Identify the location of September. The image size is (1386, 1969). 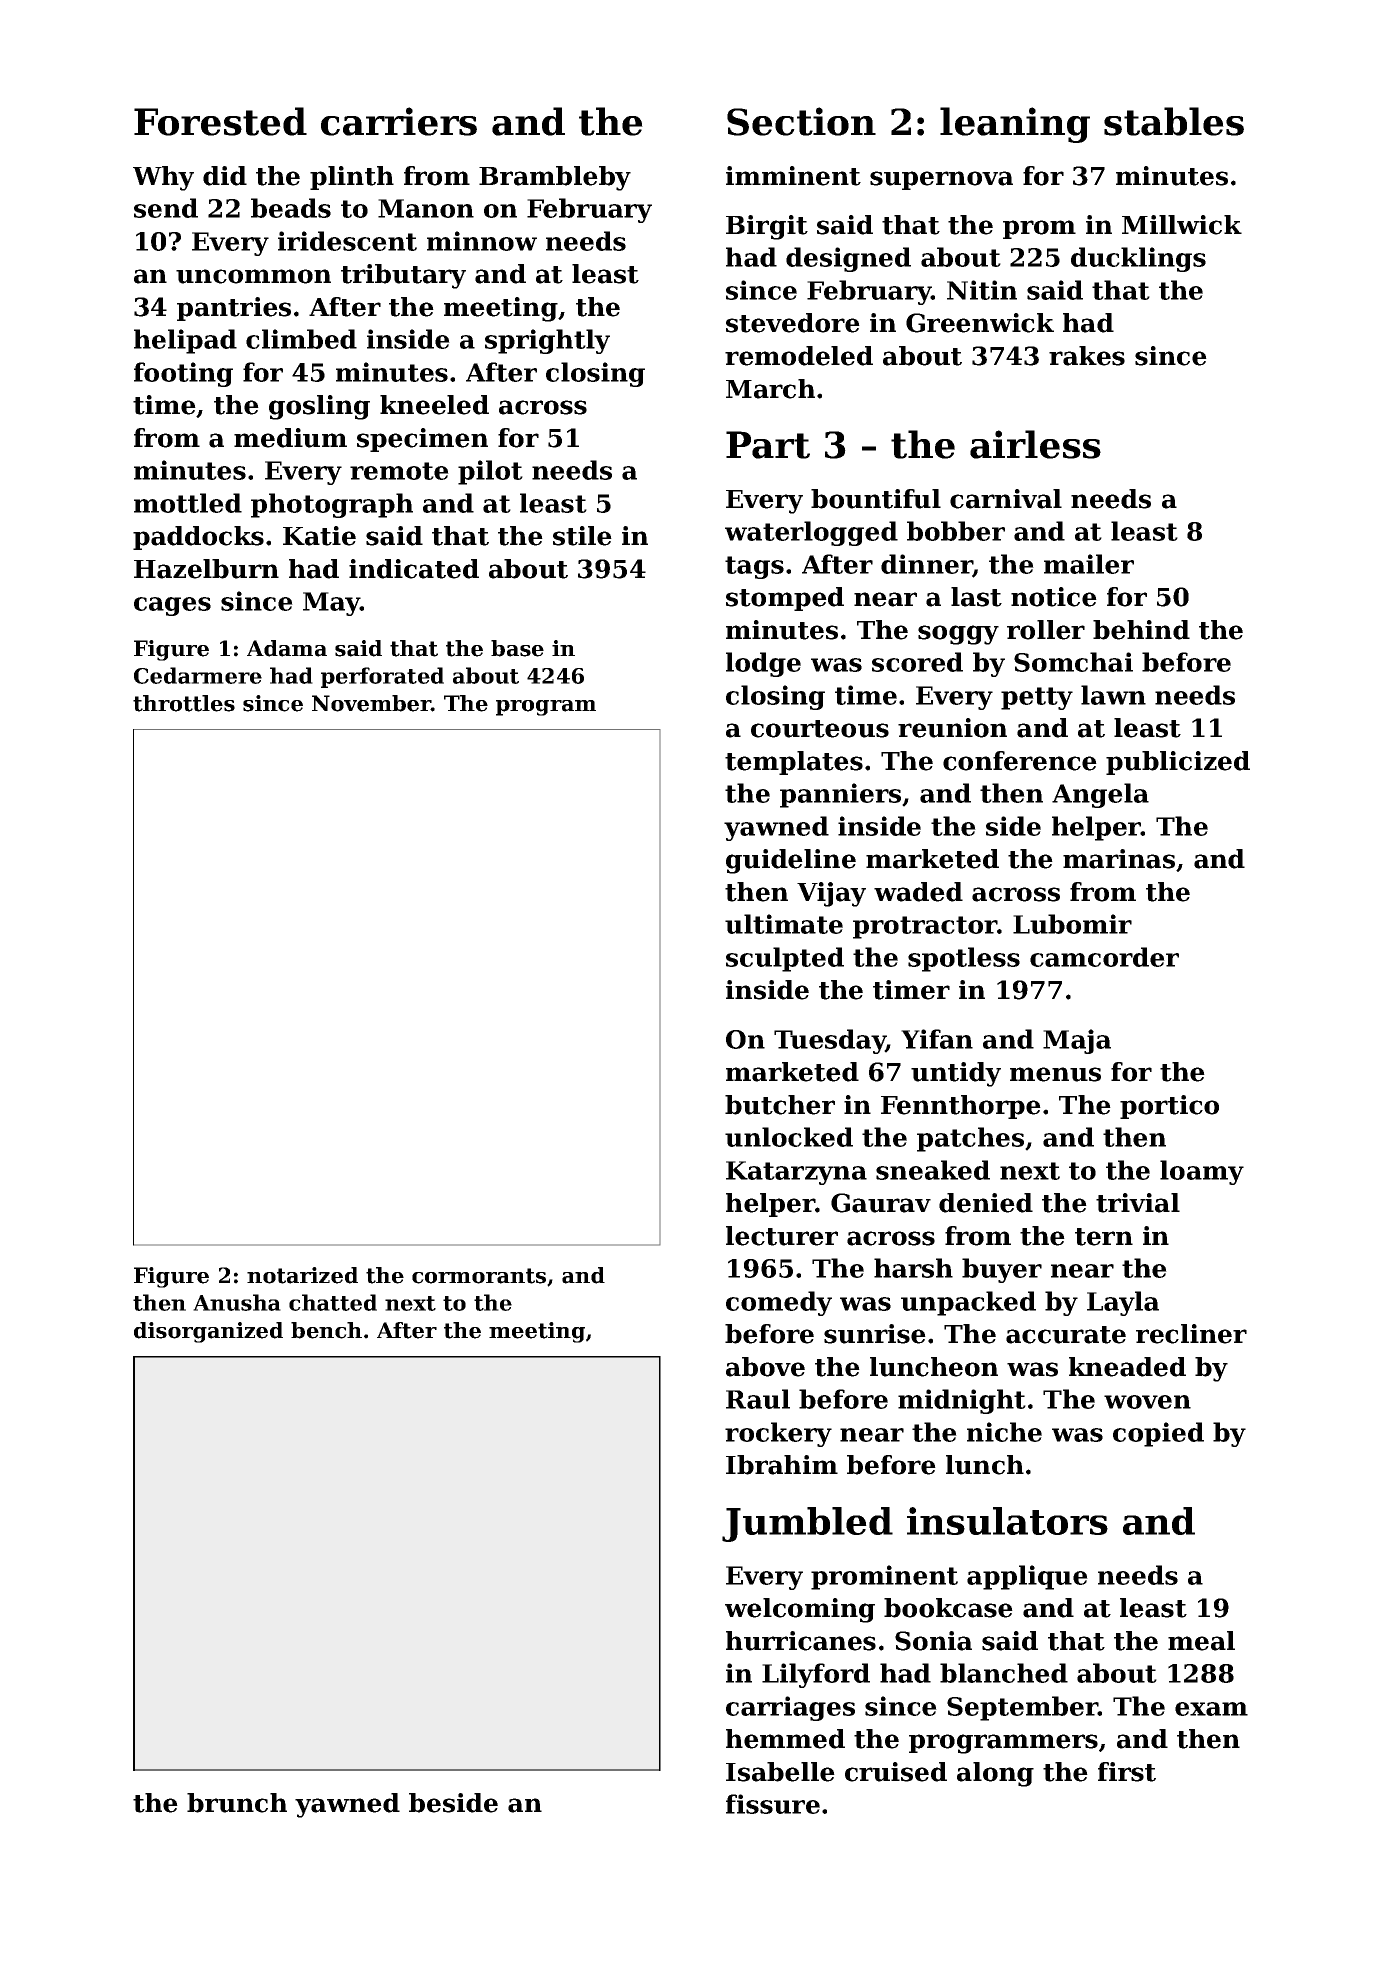
(1022, 1708).
